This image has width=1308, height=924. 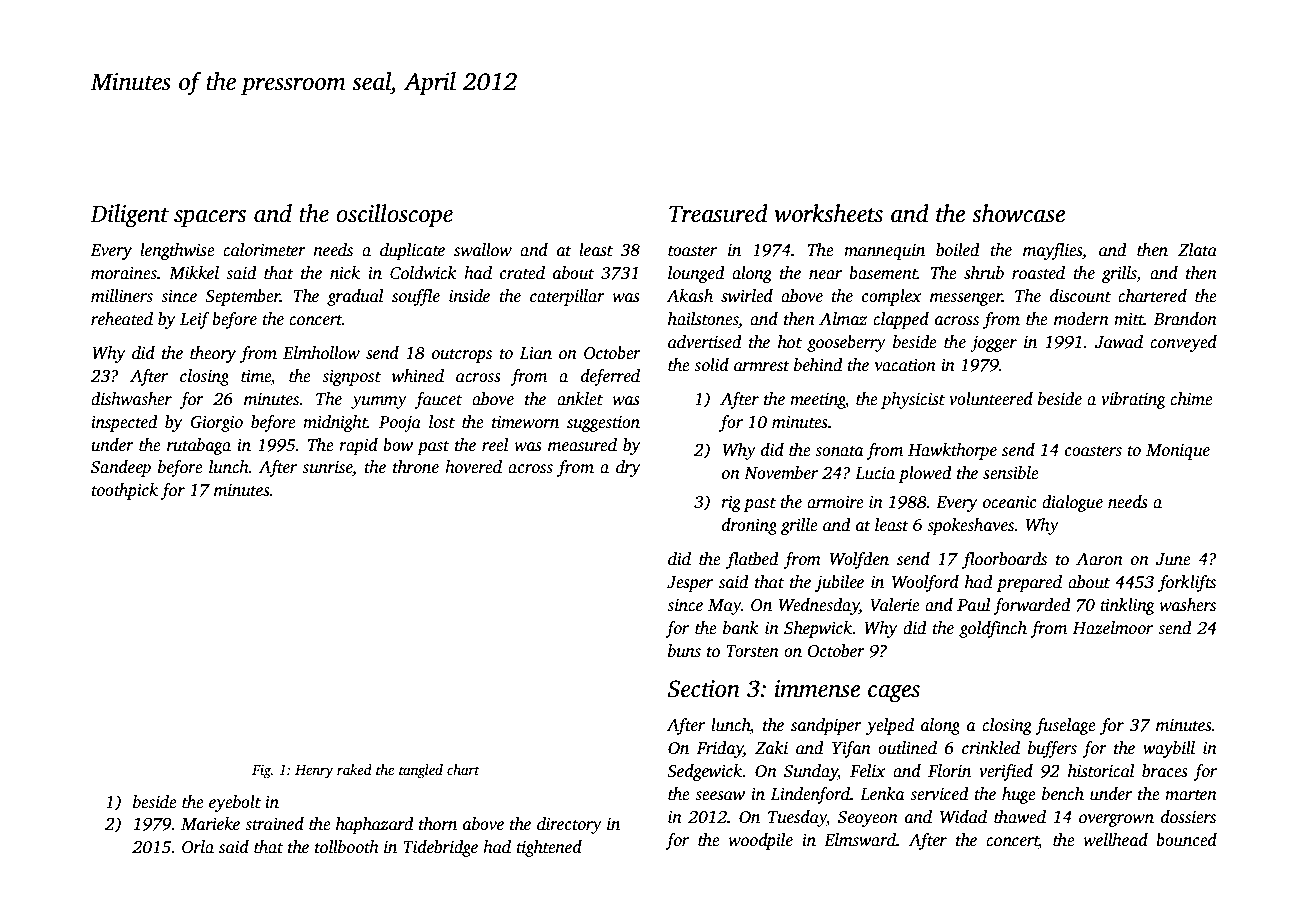 I want to click on Treasured, so click(x=718, y=213).
